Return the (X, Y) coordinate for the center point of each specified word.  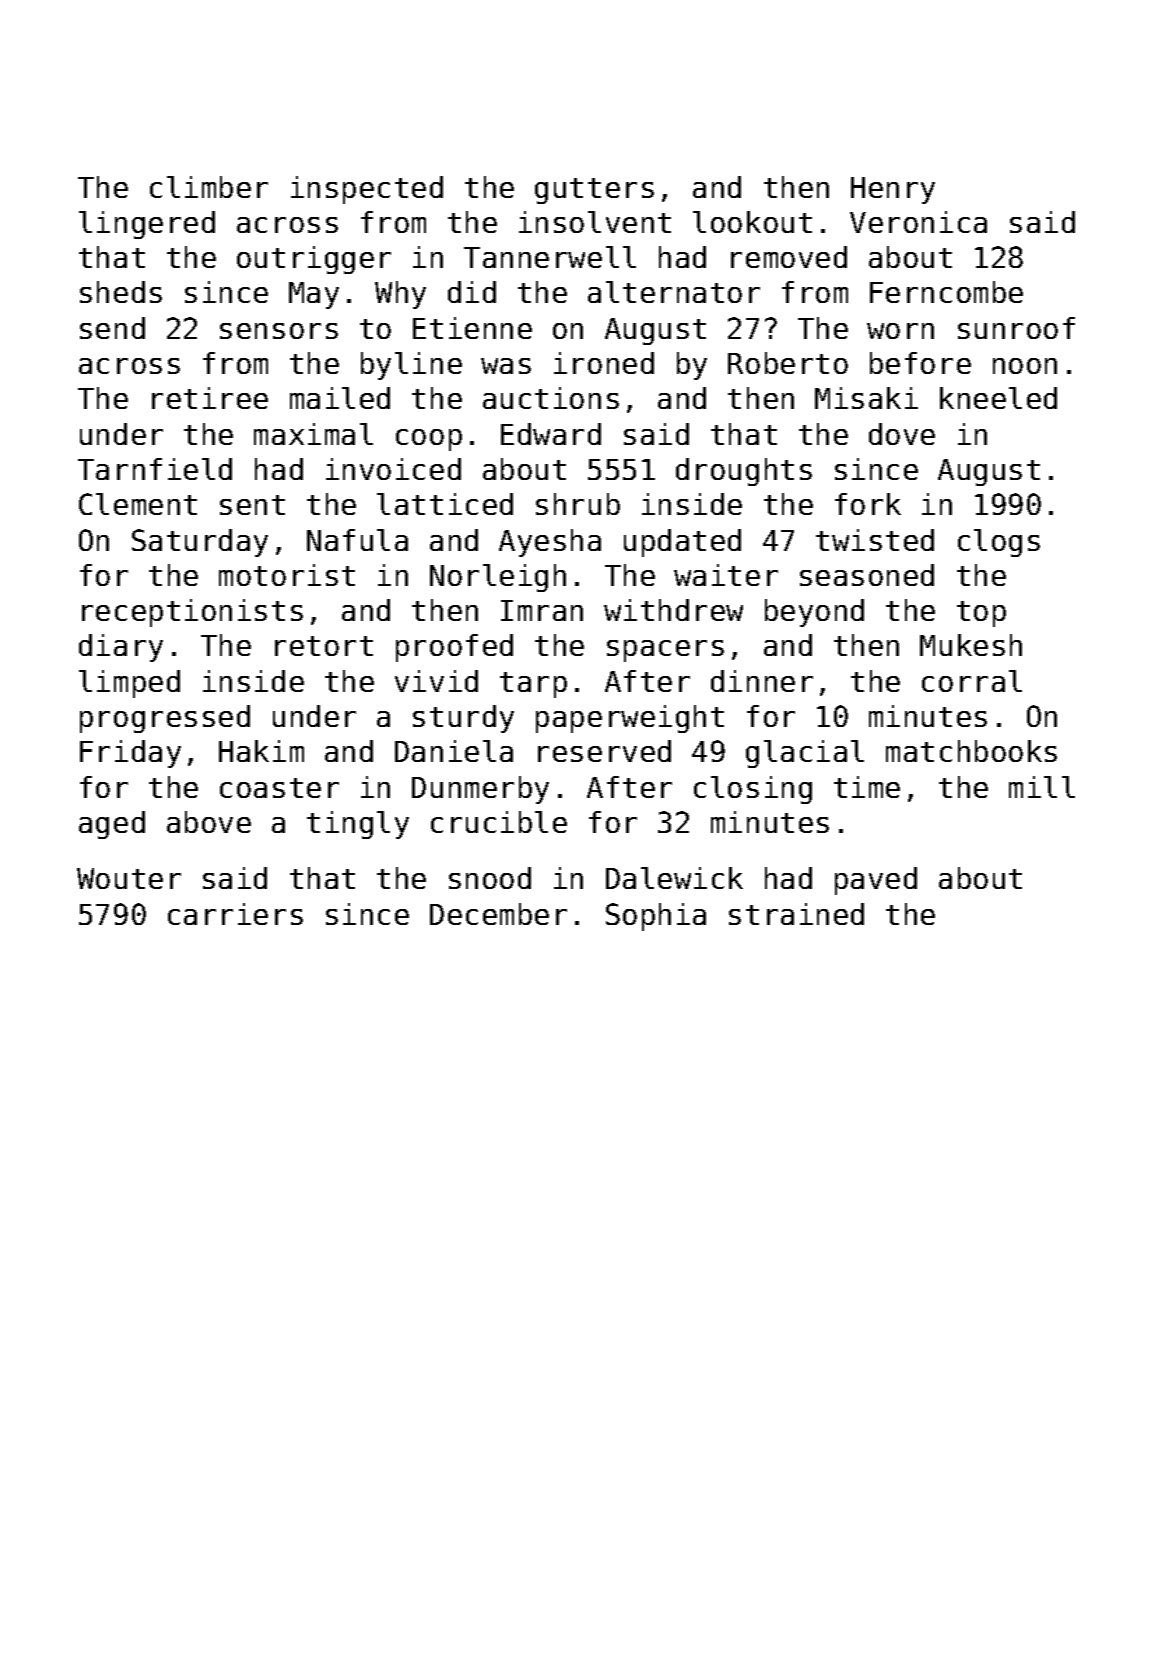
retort (324, 646)
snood (490, 878)
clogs (999, 543)
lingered (147, 225)
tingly (358, 825)
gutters (594, 191)
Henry (893, 190)
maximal (313, 434)
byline (411, 366)
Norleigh (498, 578)
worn (900, 331)
